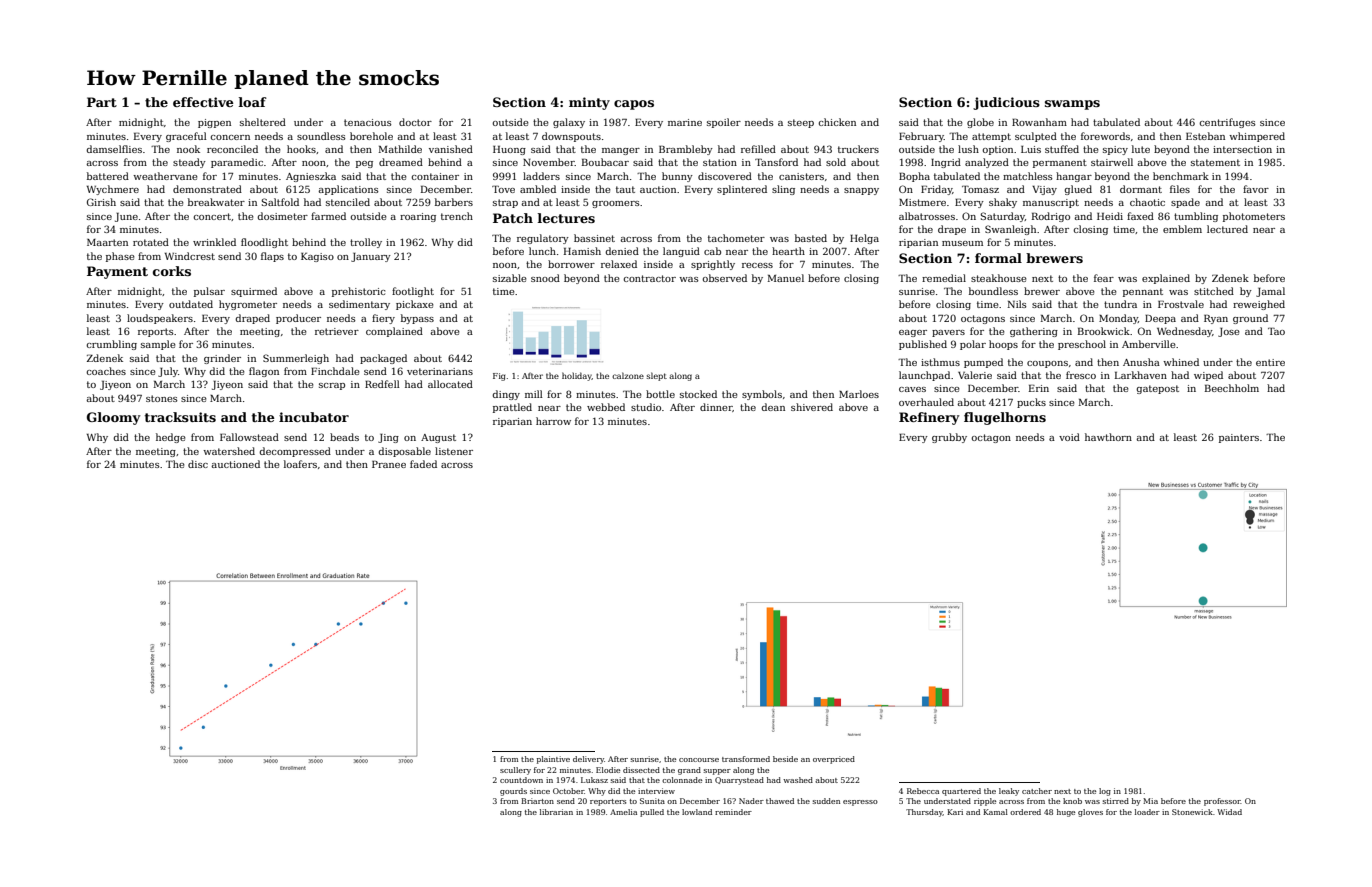 The width and height of the document is (1372, 887). What do you see at coordinates (214, 123) in the document?
I see `pigpen` at bounding box center [214, 123].
